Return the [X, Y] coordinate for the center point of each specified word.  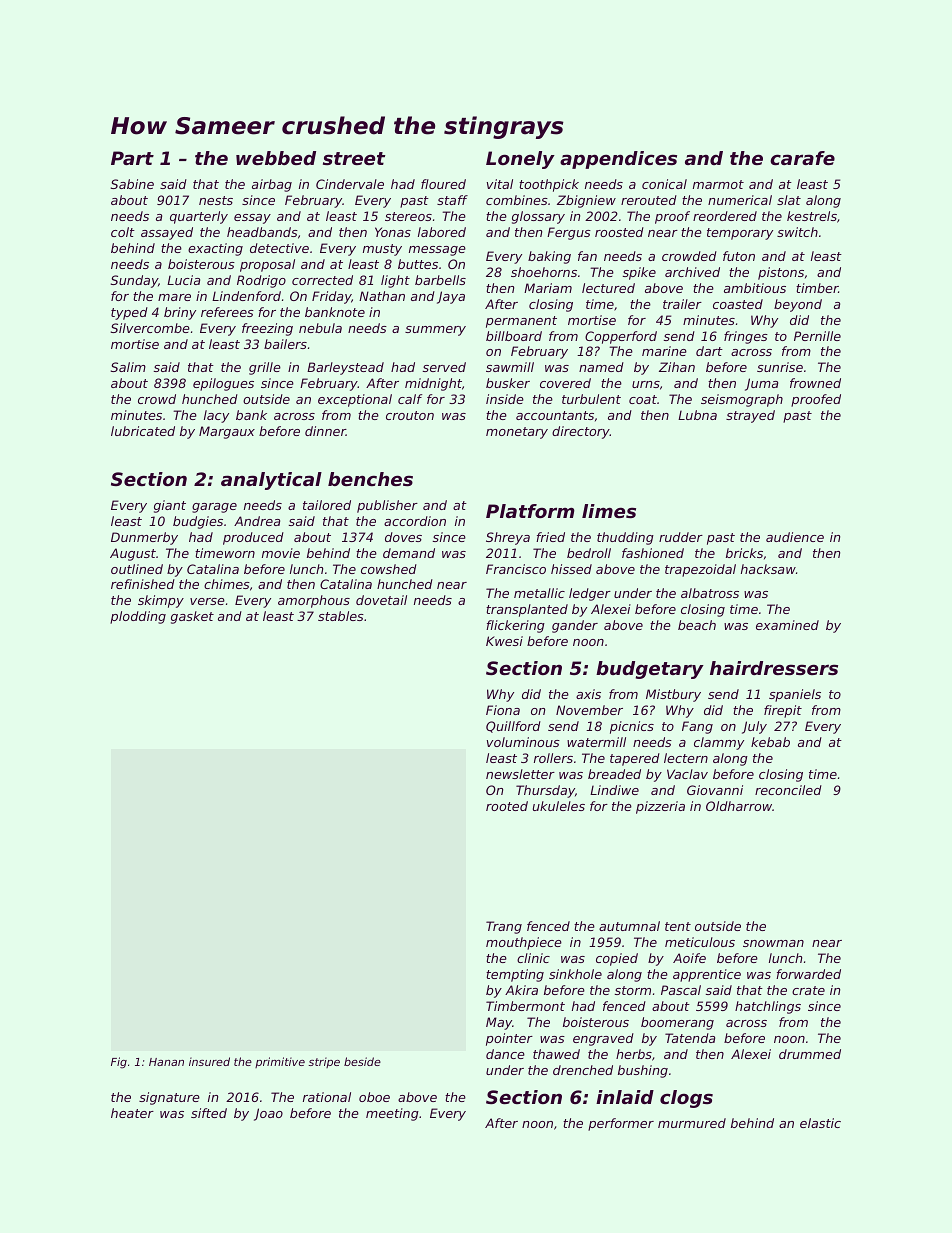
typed [129, 313]
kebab [770, 742]
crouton [410, 415]
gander [575, 626]
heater [132, 1113]
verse [207, 601]
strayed [750, 416]
